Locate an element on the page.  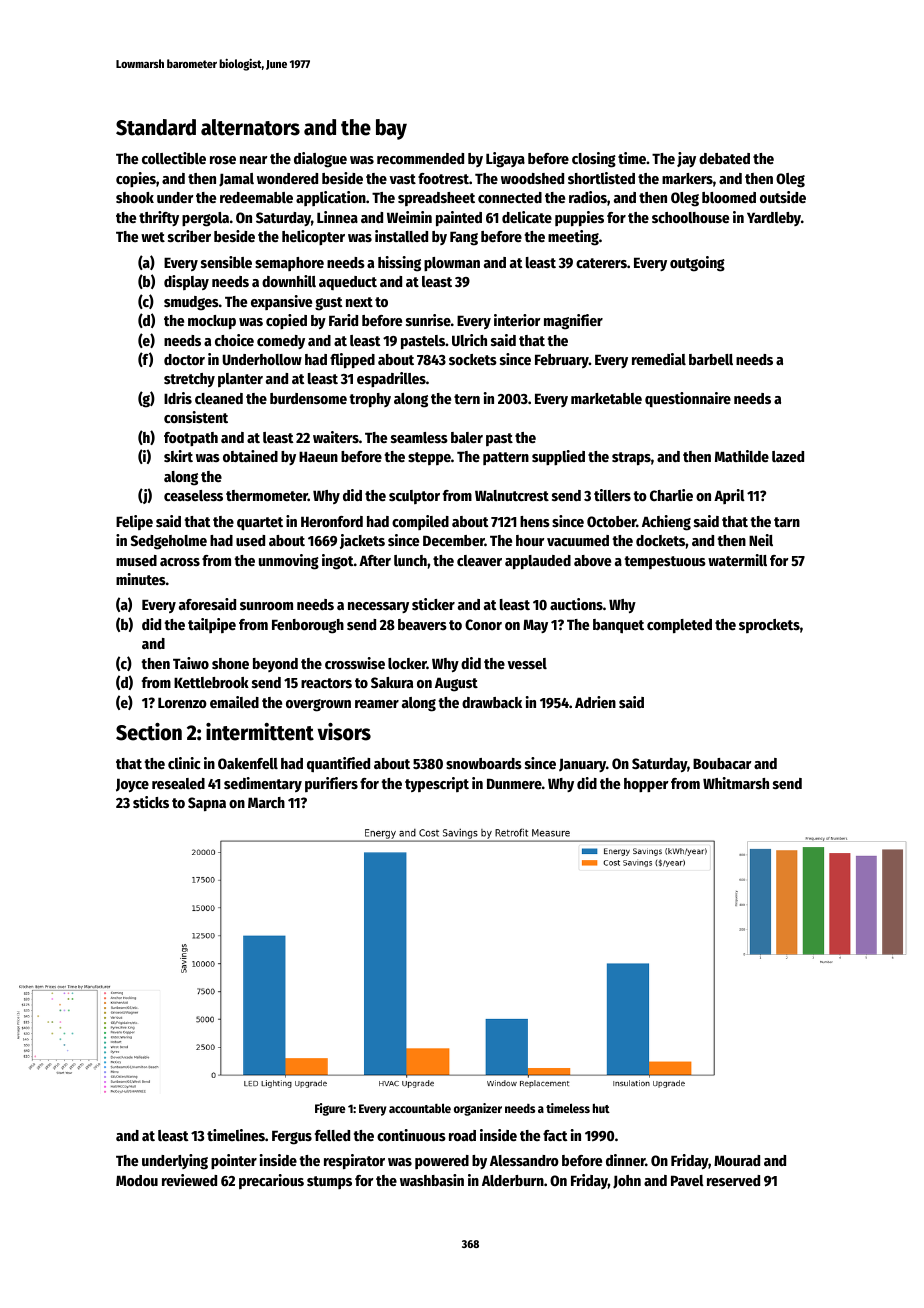
typescript is located at coordinates (437, 784).
